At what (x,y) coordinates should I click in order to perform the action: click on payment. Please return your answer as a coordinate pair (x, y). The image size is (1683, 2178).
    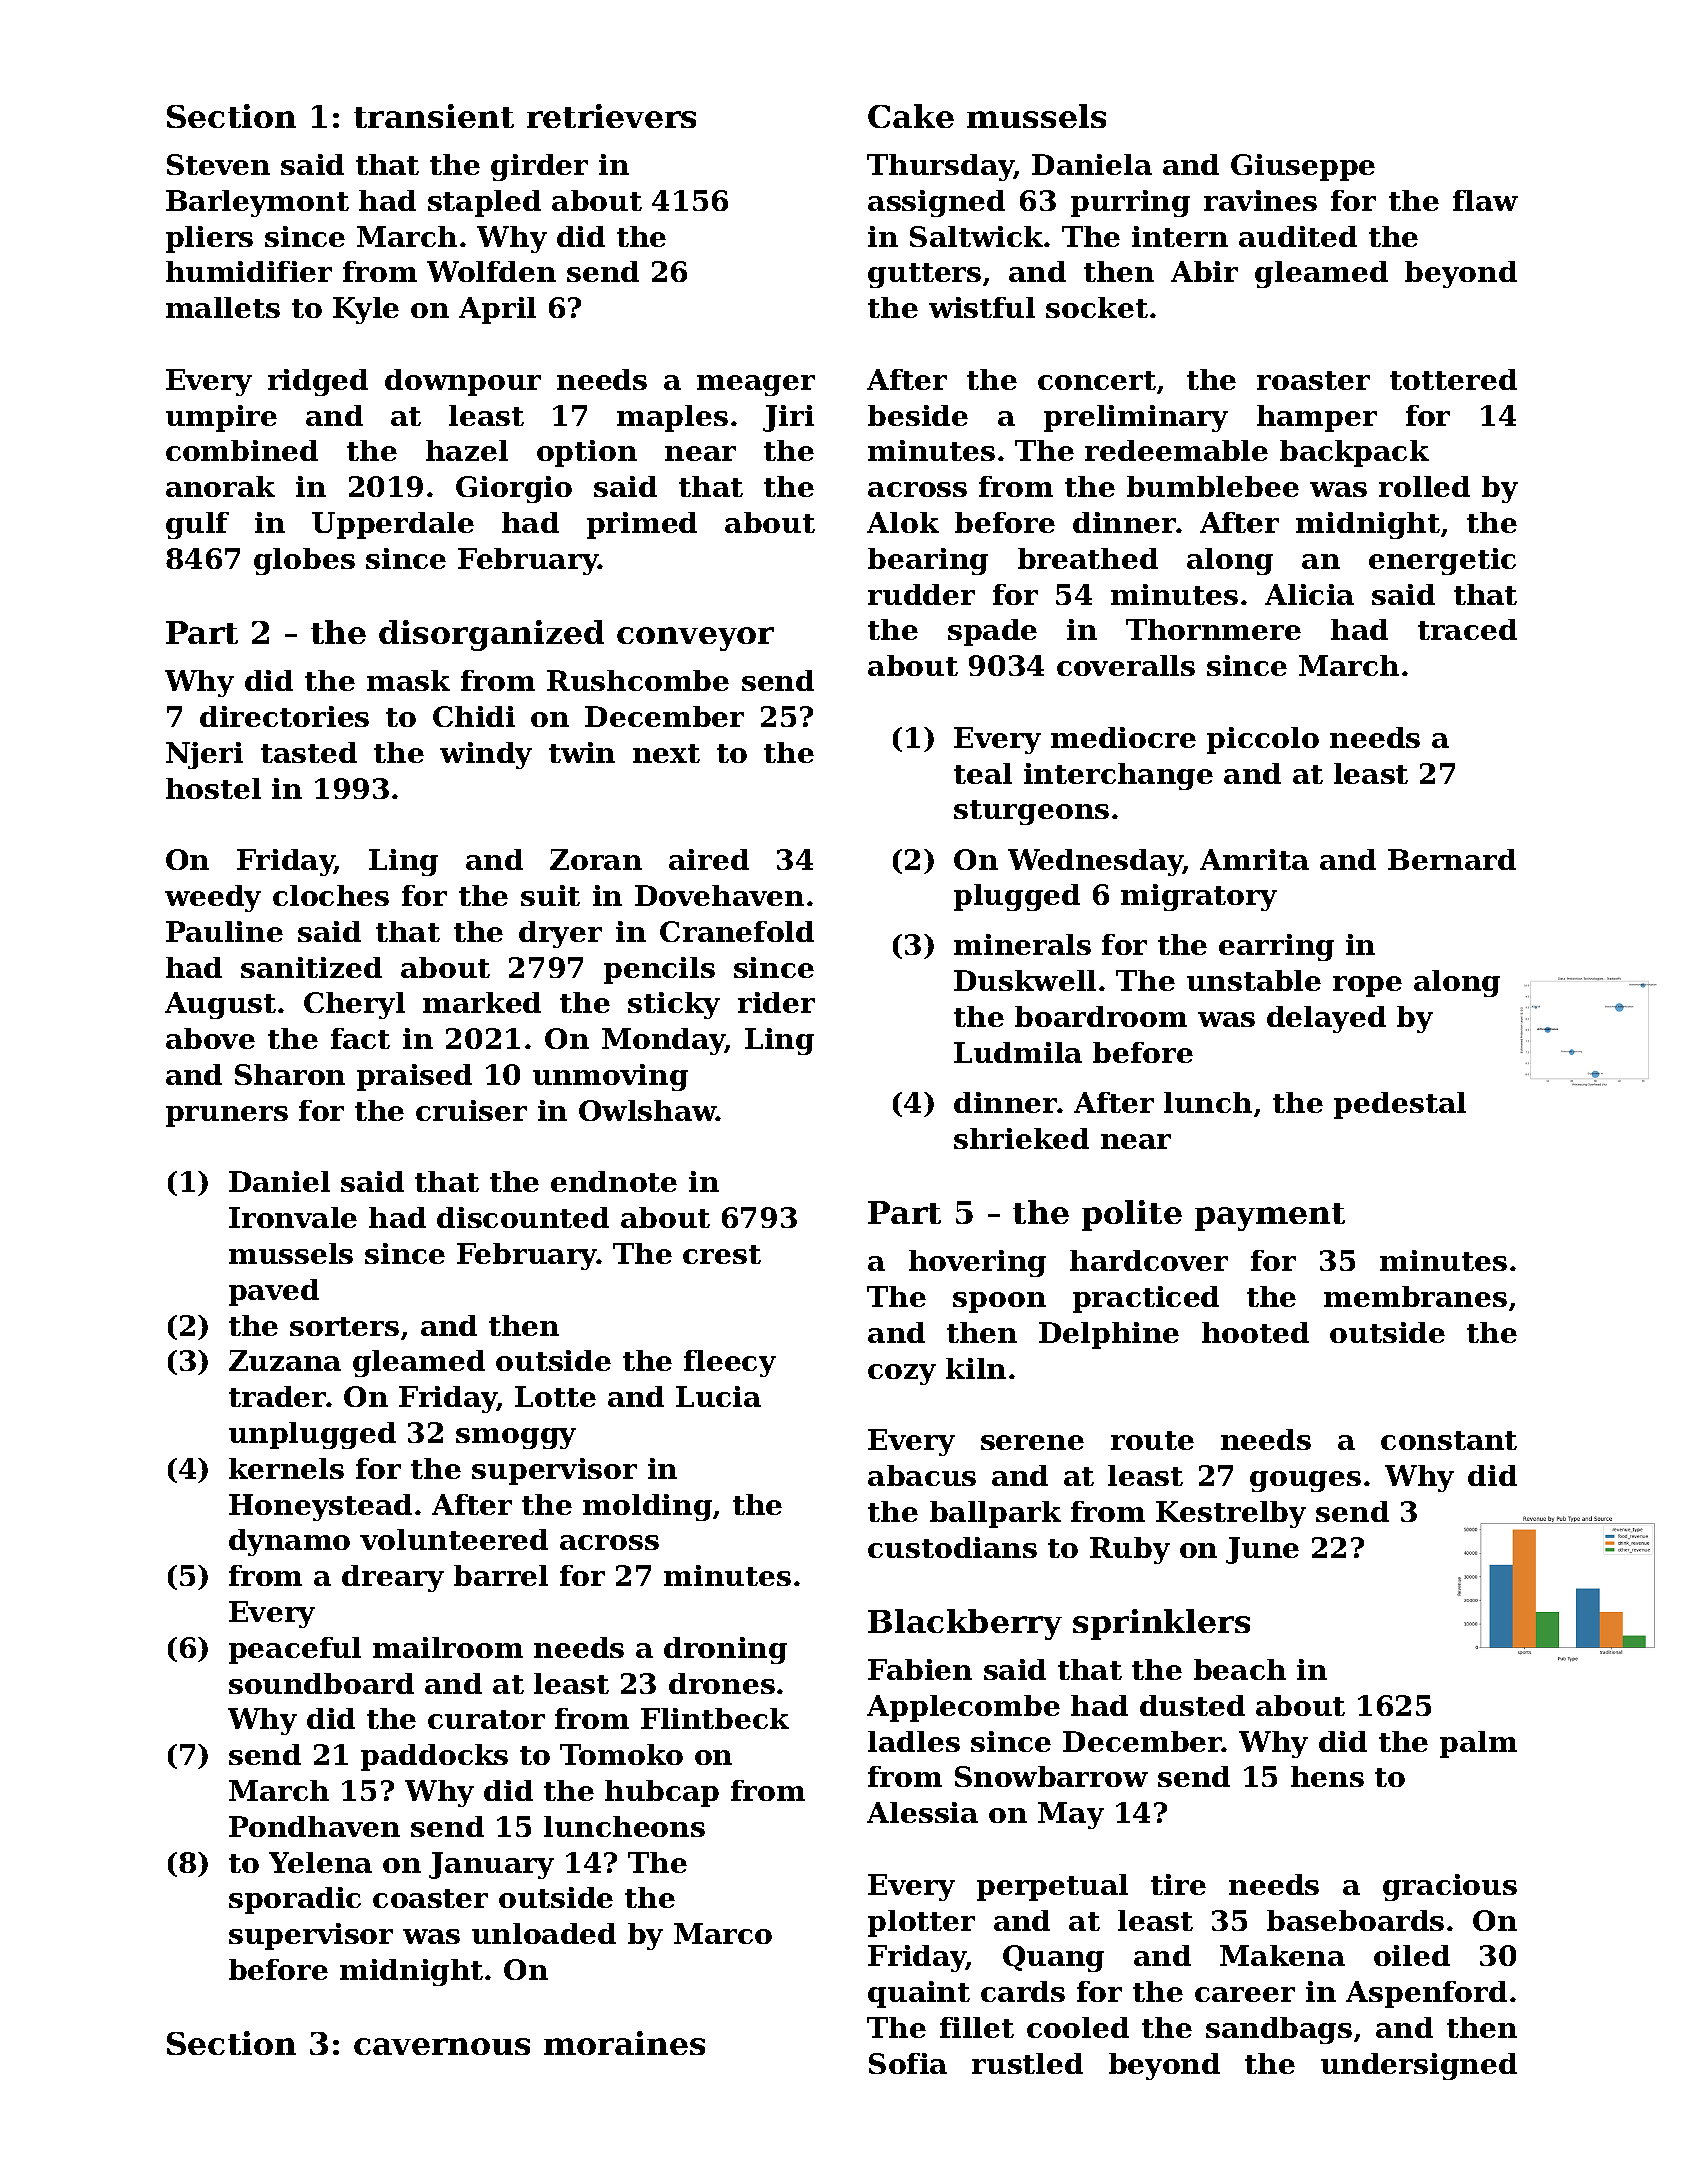
    Looking at the image, I should click on (1270, 1217).
